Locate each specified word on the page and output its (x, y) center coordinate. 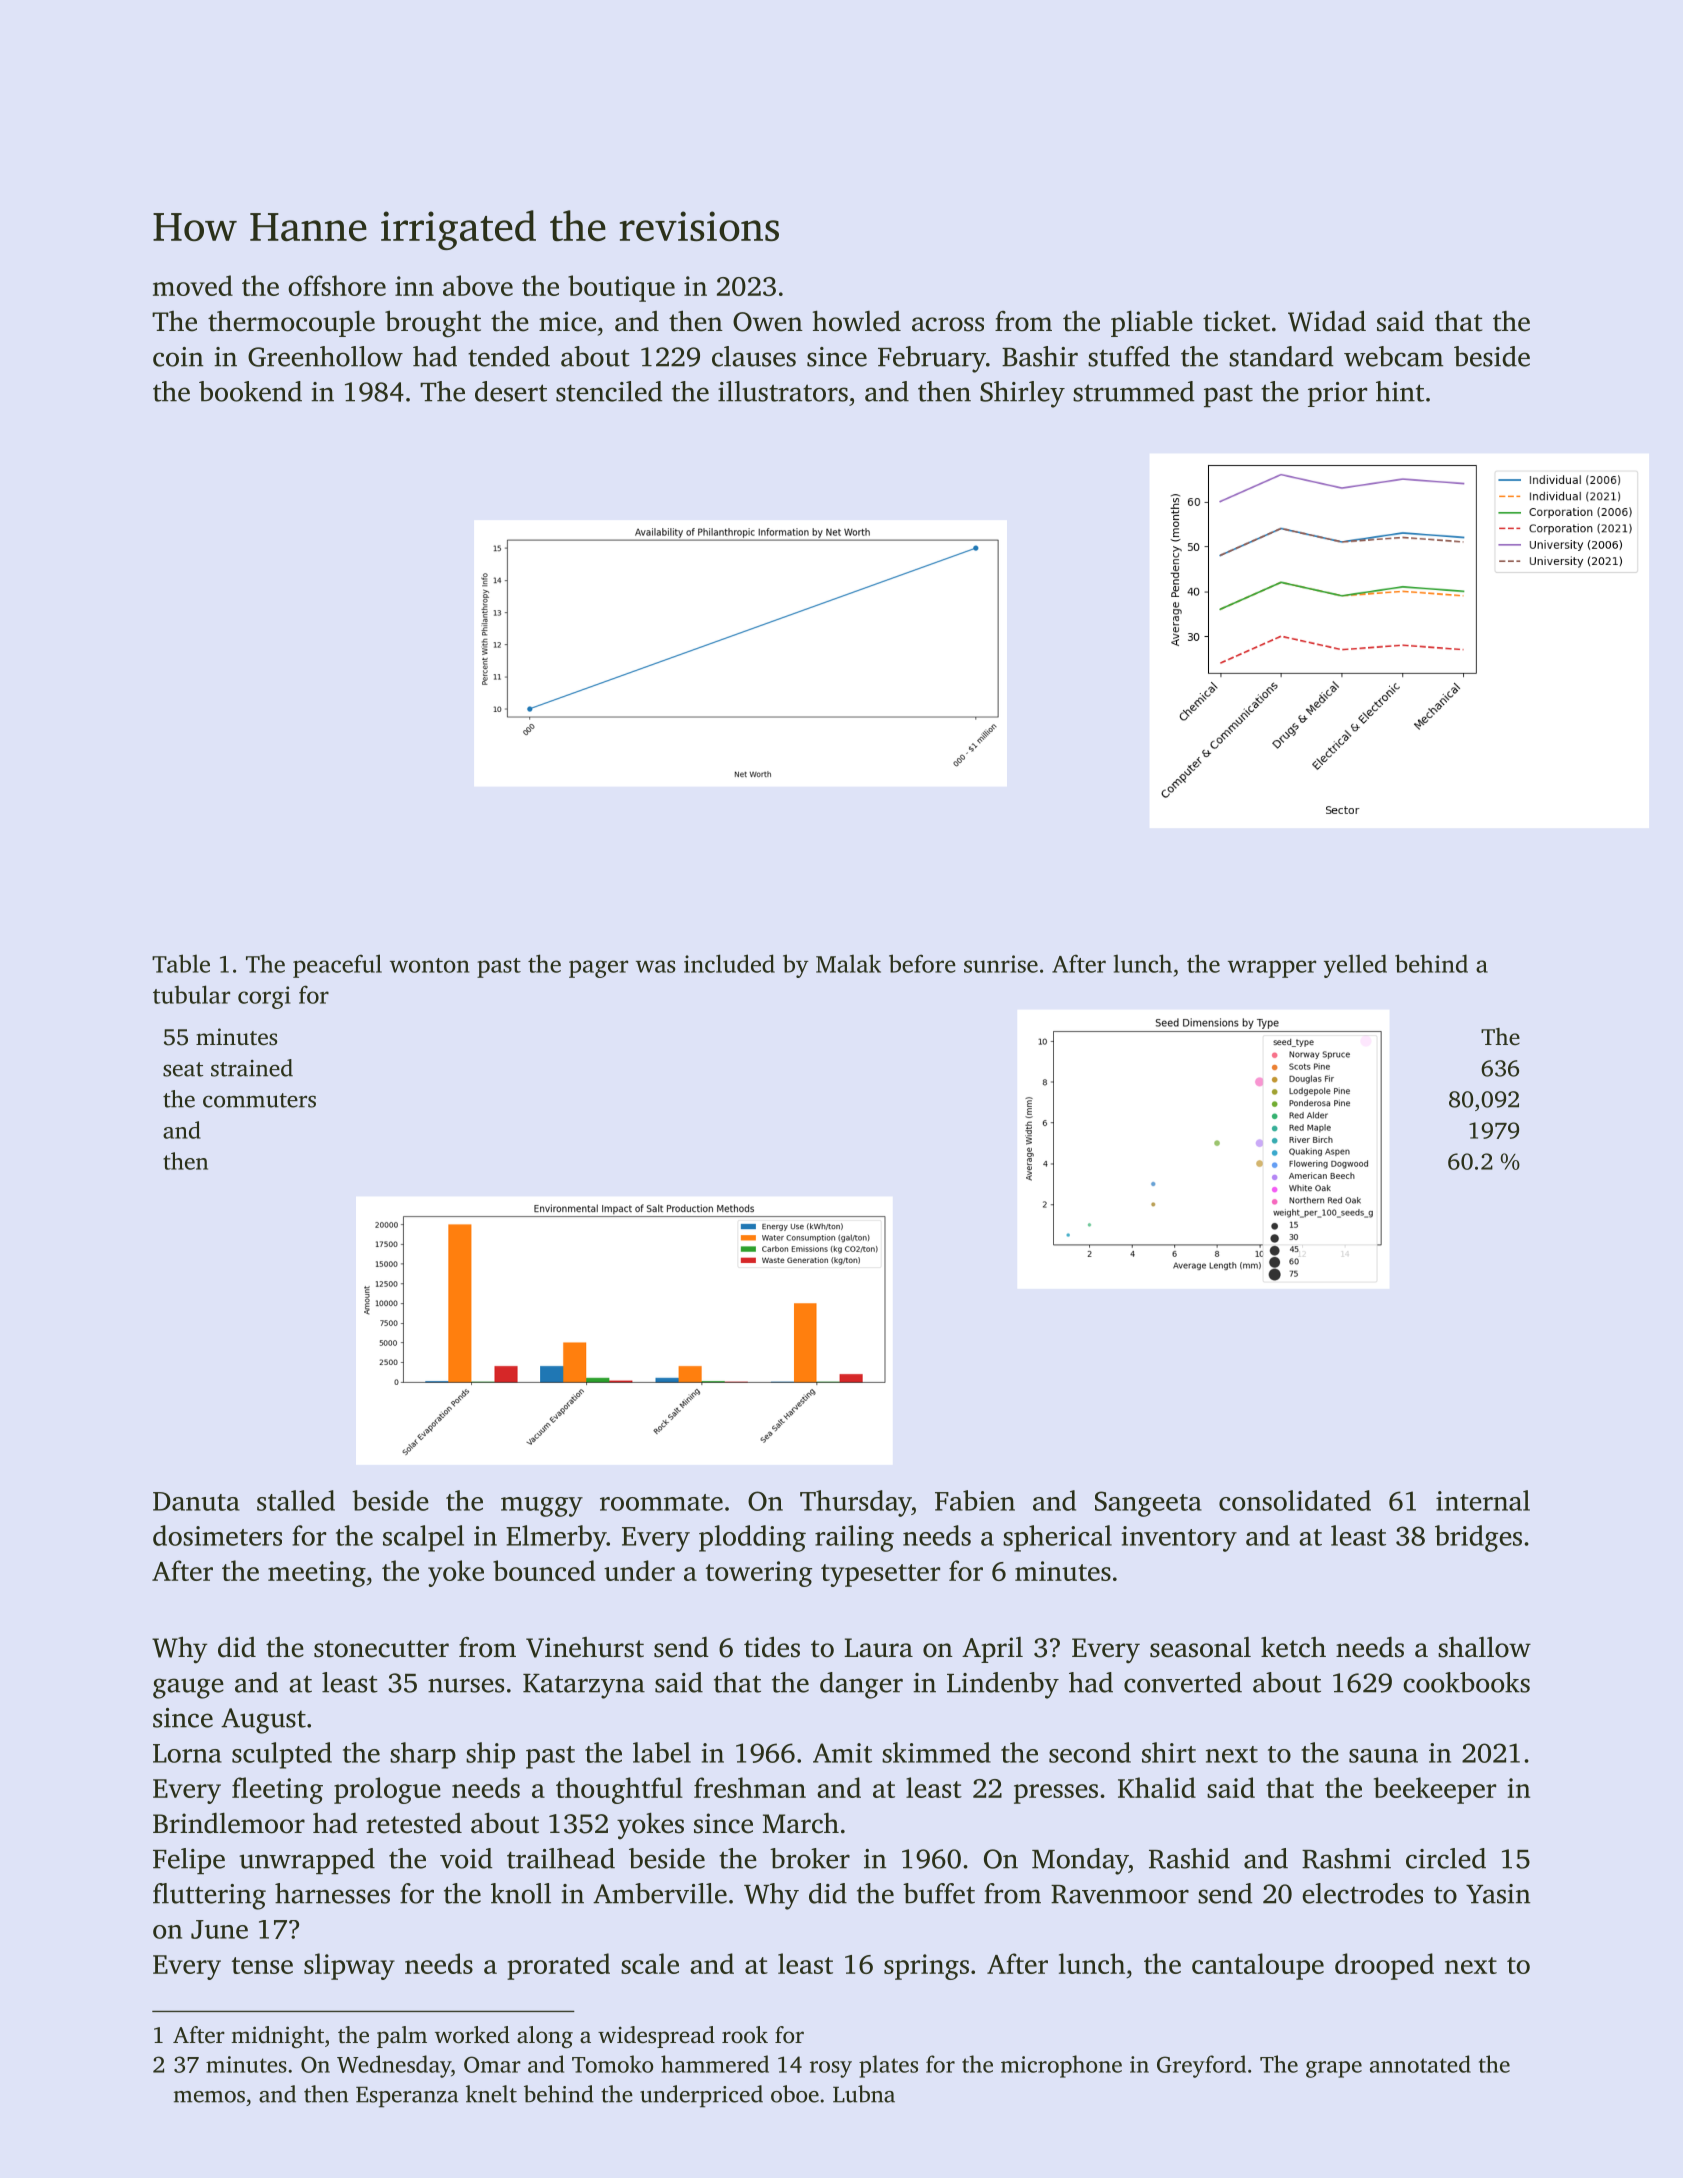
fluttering (209, 1896)
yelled (1355, 966)
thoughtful (619, 1790)
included (729, 963)
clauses (754, 356)
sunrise (1001, 964)
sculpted (282, 1755)
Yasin (1498, 1894)
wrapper (1272, 969)
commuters (259, 1100)
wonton (429, 965)
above (478, 285)
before (922, 963)
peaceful (337, 966)
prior (1337, 394)
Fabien (975, 1500)
